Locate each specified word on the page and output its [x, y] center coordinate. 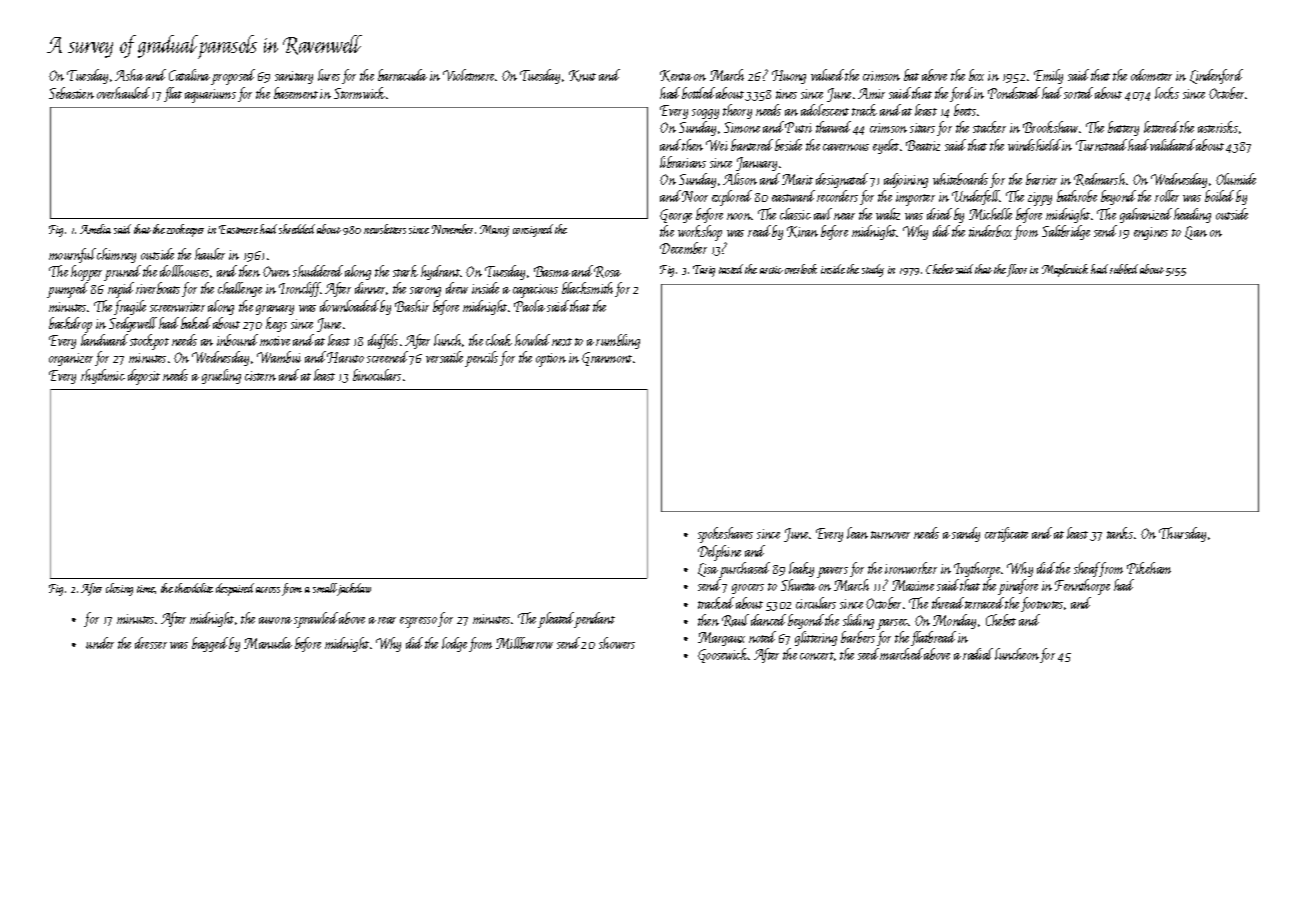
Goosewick [723, 655]
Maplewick [1065, 270]
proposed [233, 77]
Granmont [607, 359]
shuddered [318, 271]
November [452, 229]
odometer [1151, 75]
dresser [151, 643]
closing [119, 589]
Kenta [676, 76]
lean [857, 533]
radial [978, 654]
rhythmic [103, 376]
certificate [1006, 534]
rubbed [1124, 269]
